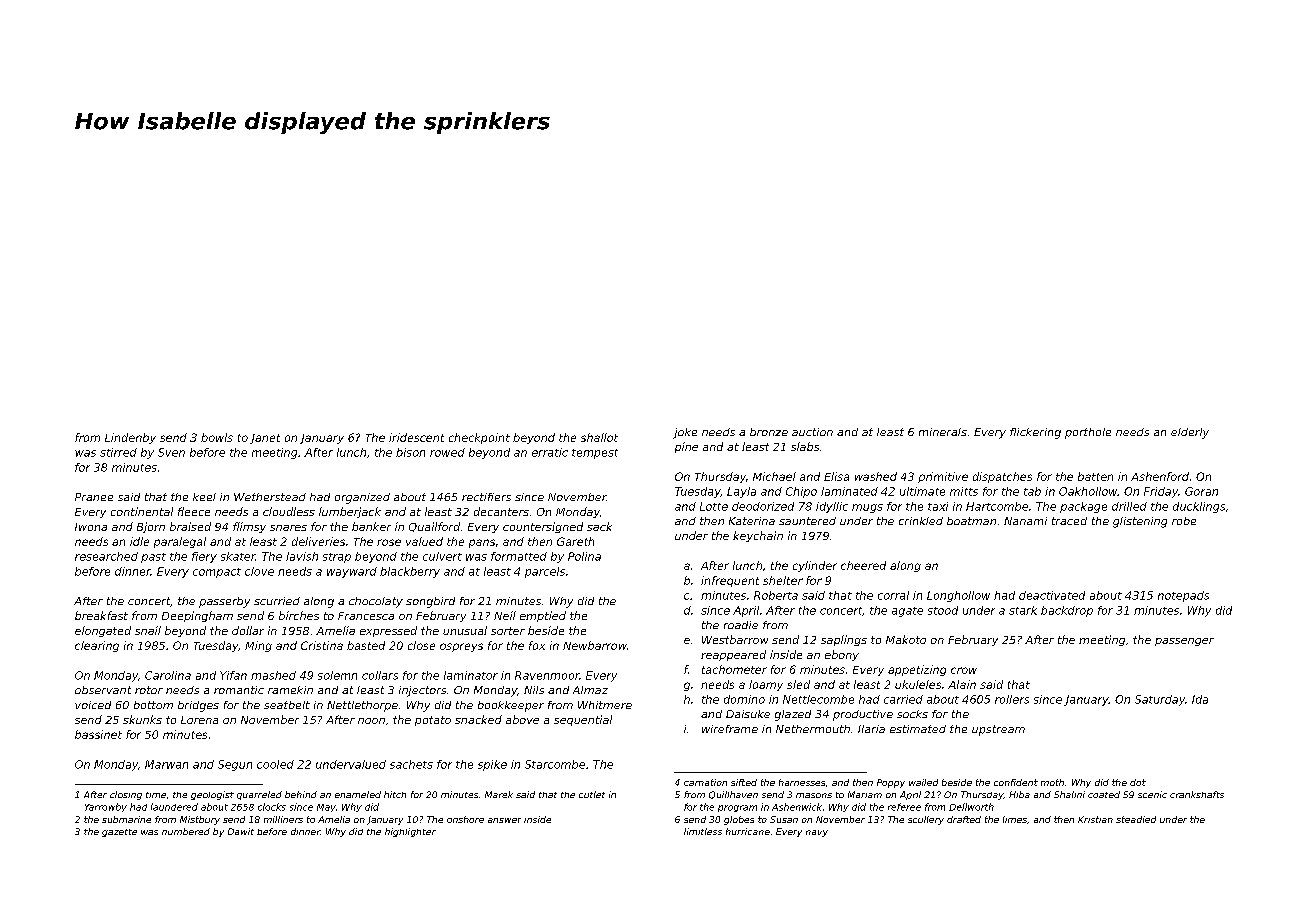  What do you see at coordinates (130, 438) in the screenshot?
I see `Lindenby` at bounding box center [130, 438].
